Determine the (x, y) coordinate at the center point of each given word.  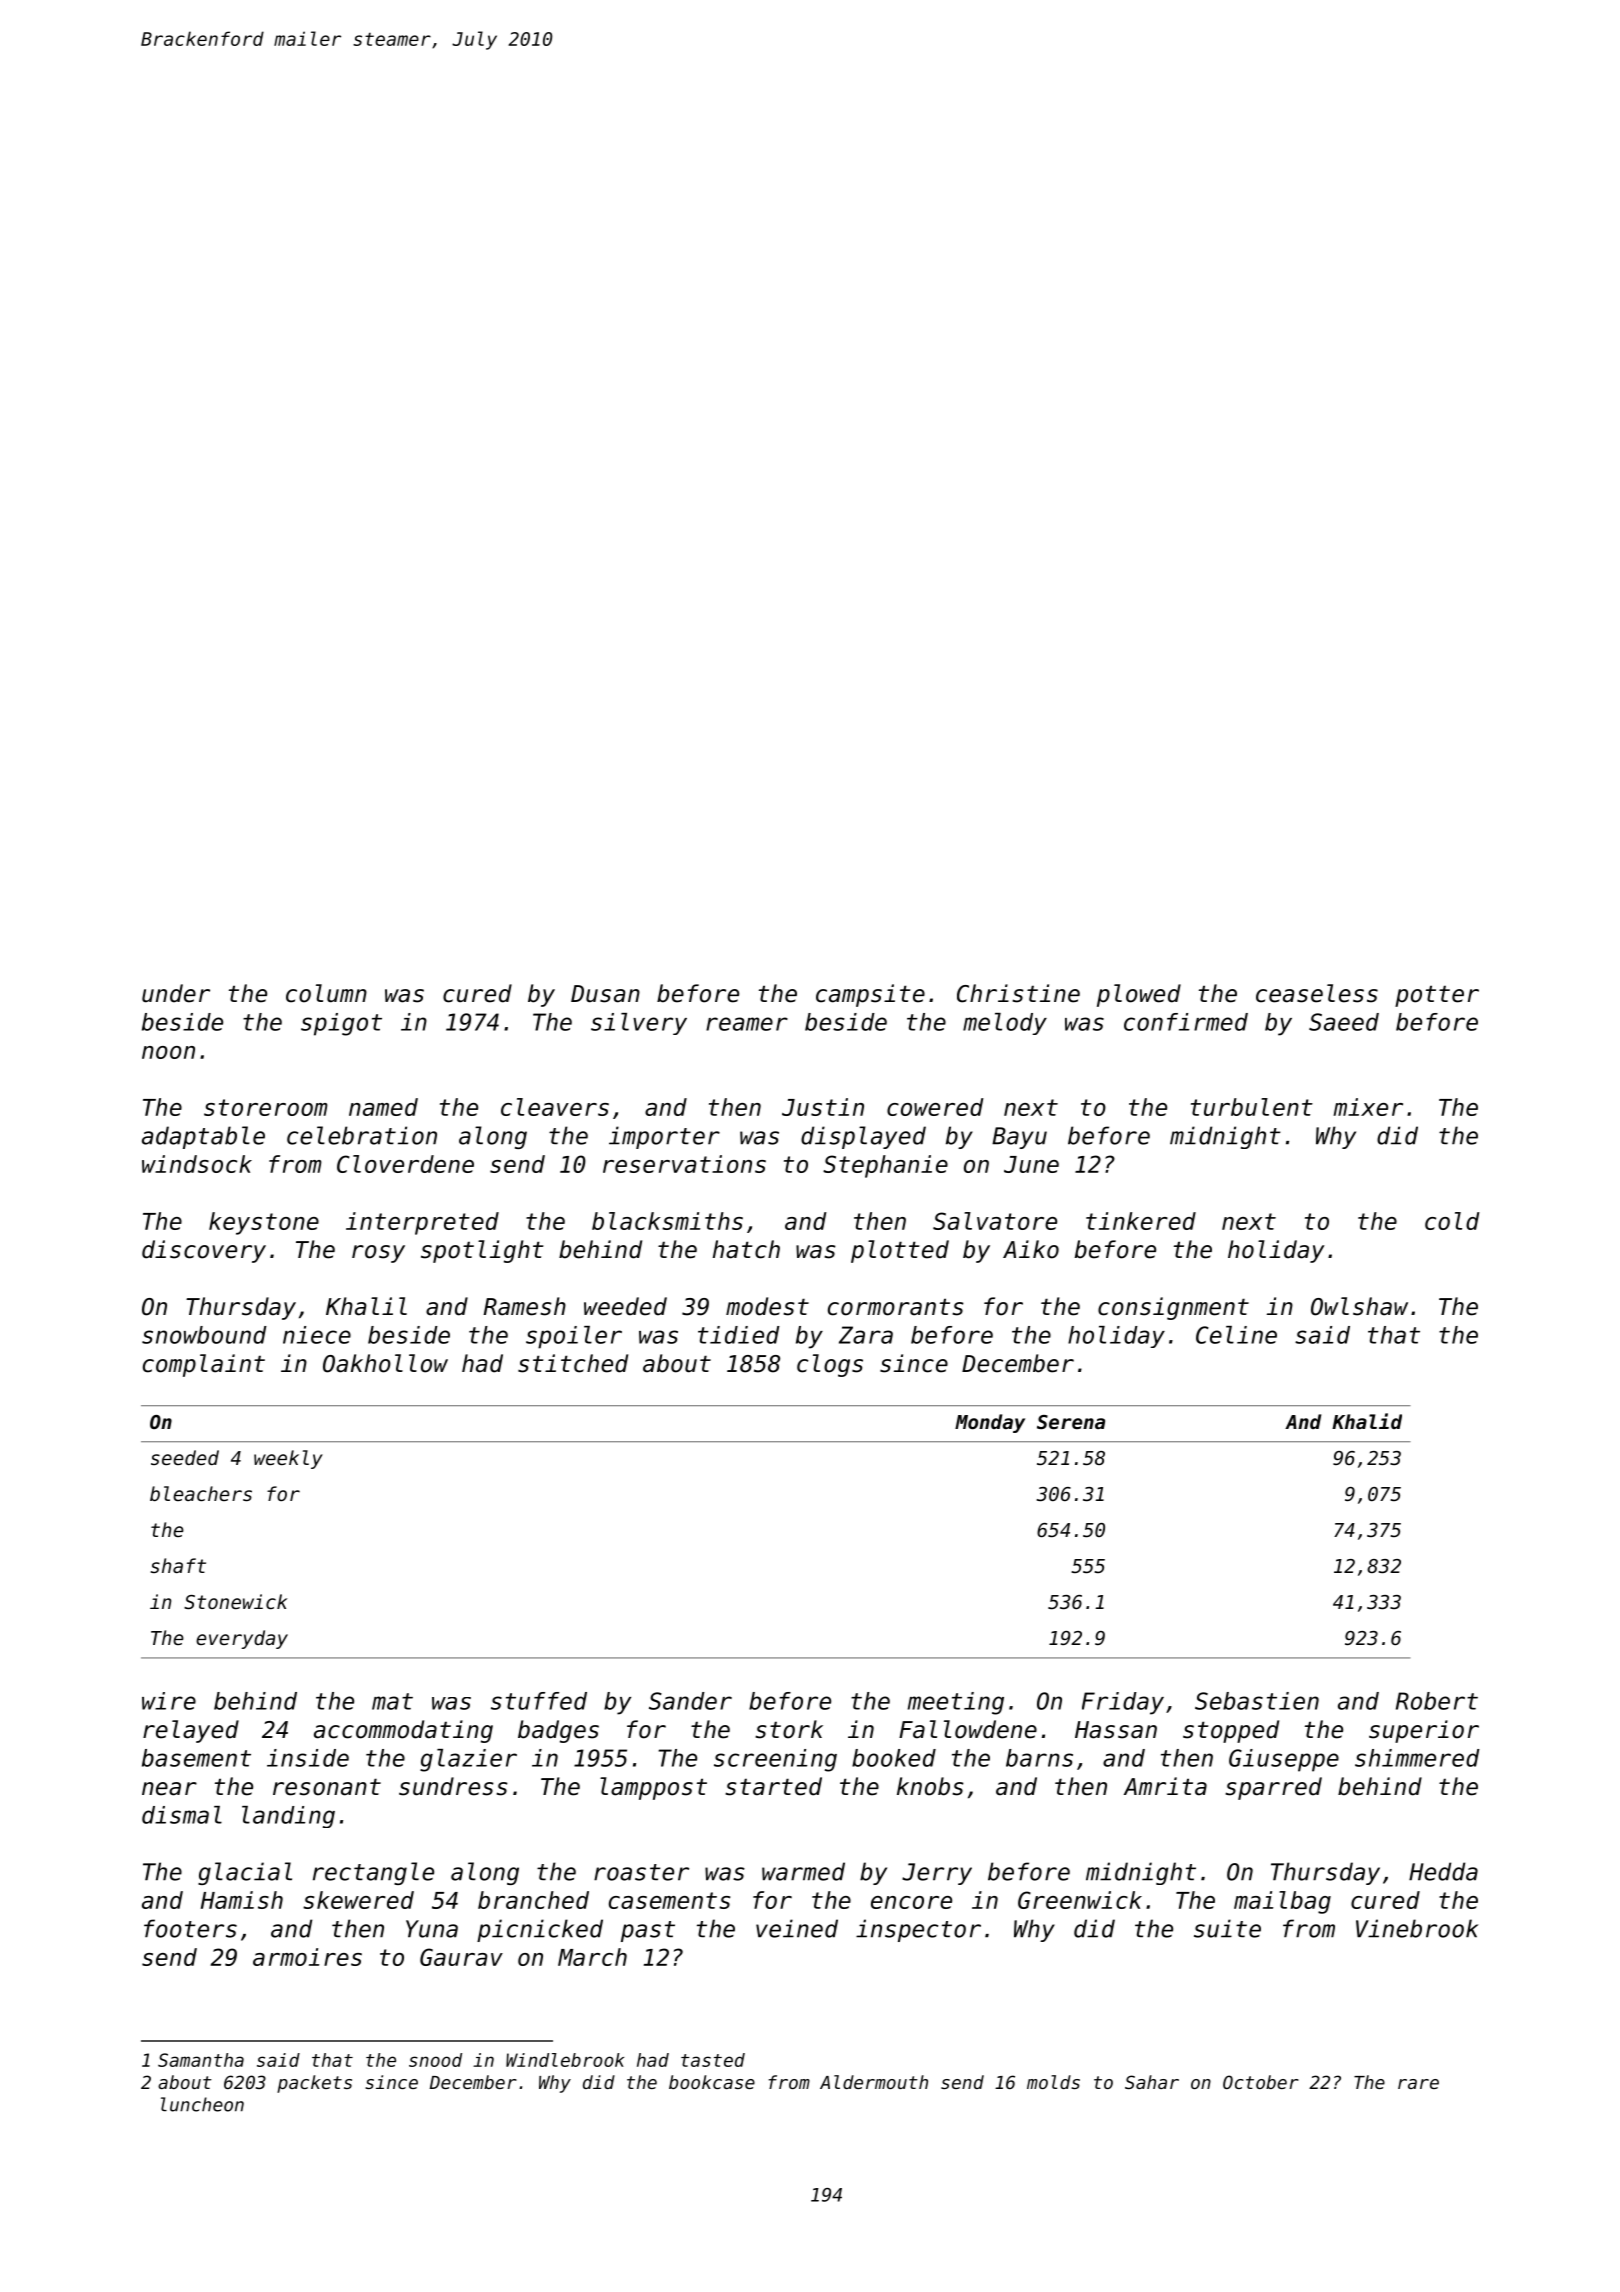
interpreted (422, 1223)
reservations (684, 1164)
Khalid (1367, 1421)
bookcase (712, 2082)
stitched (573, 1363)
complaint (204, 1365)
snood (435, 2060)
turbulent (1252, 1107)
